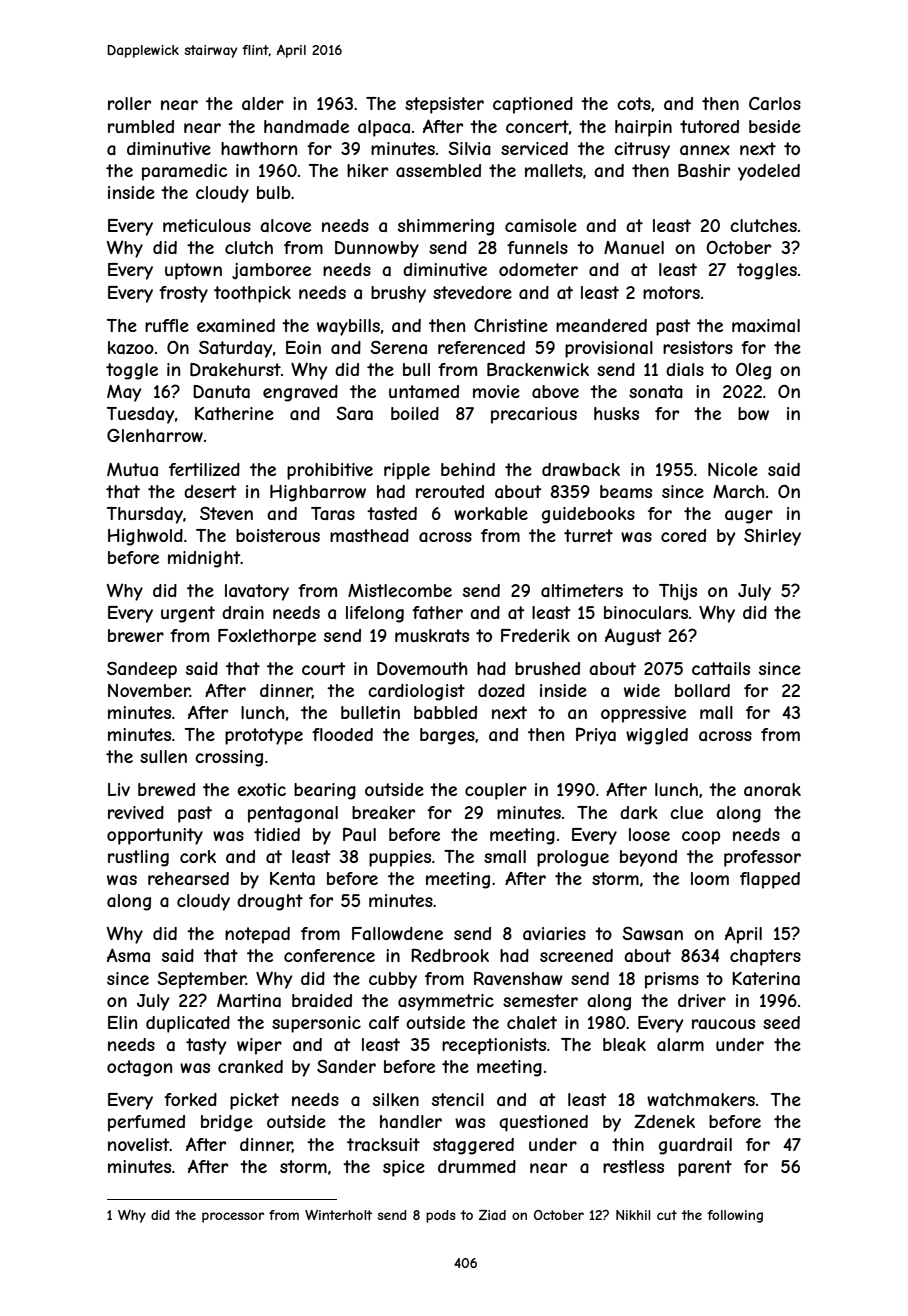 This screenshot has width=908, height=1316. Describe the element at coordinates (139, 1144) in the screenshot. I see `novelist` at that location.
